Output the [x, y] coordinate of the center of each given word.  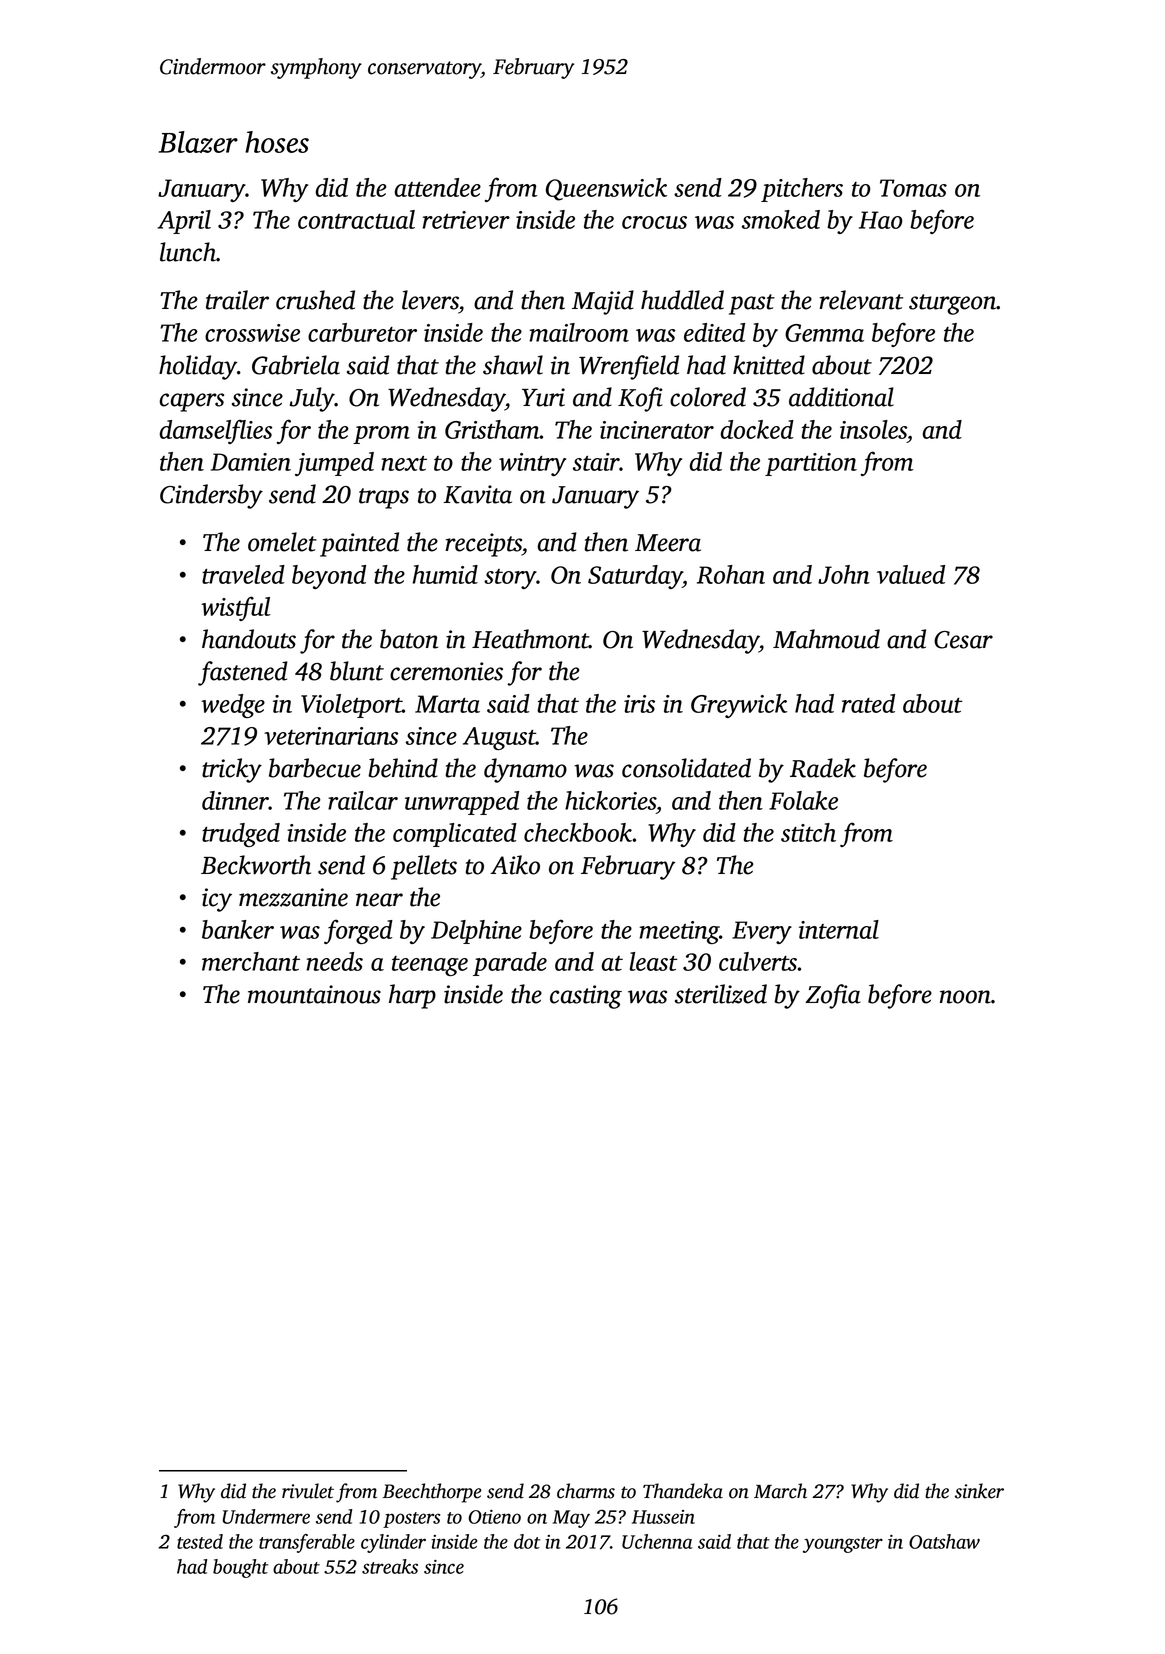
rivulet [308, 1491]
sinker [979, 1491]
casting [586, 997]
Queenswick [606, 189]
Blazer [198, 142]
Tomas [913, 188]
